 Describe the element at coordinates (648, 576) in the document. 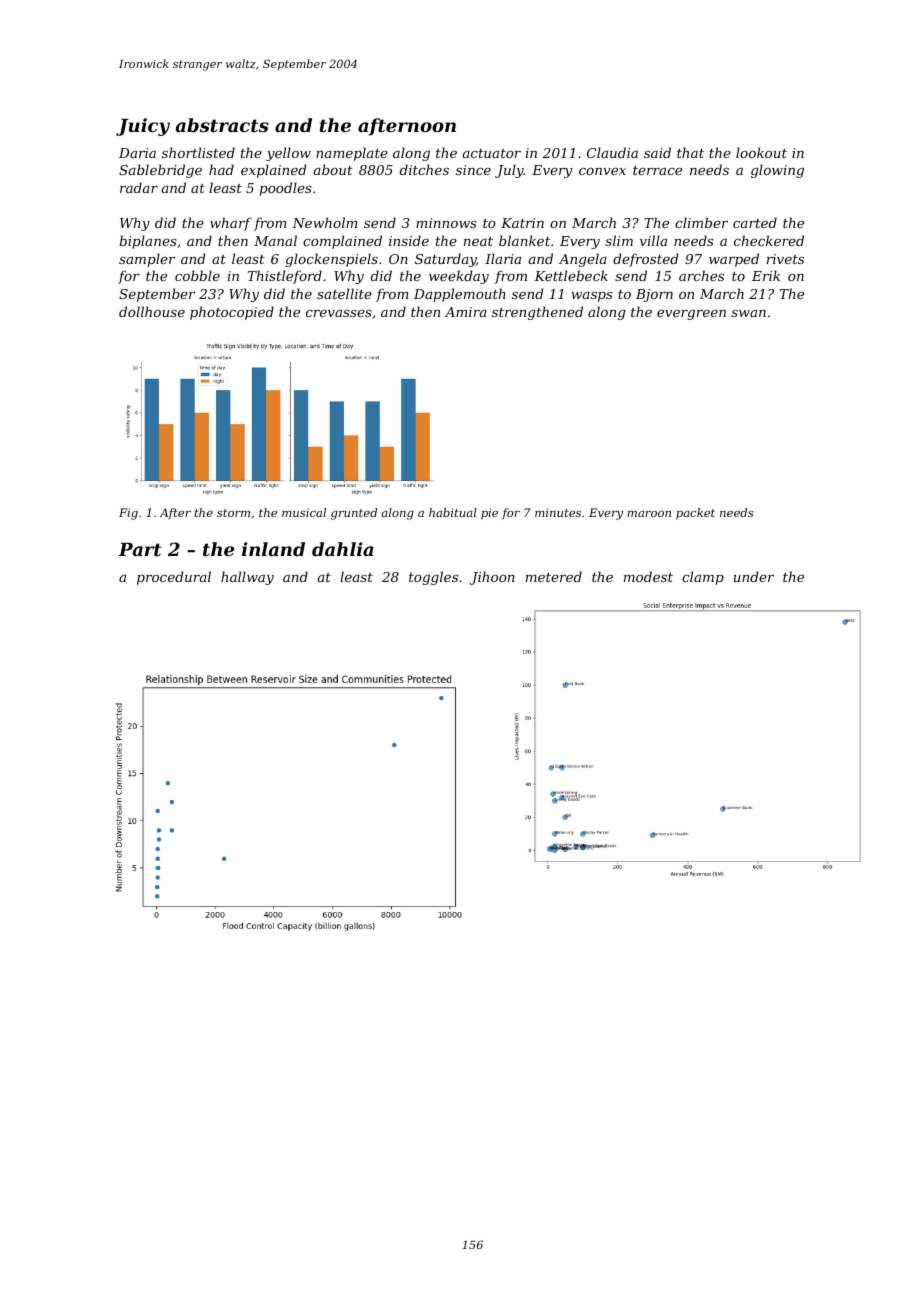

I see `modest` at that location.
